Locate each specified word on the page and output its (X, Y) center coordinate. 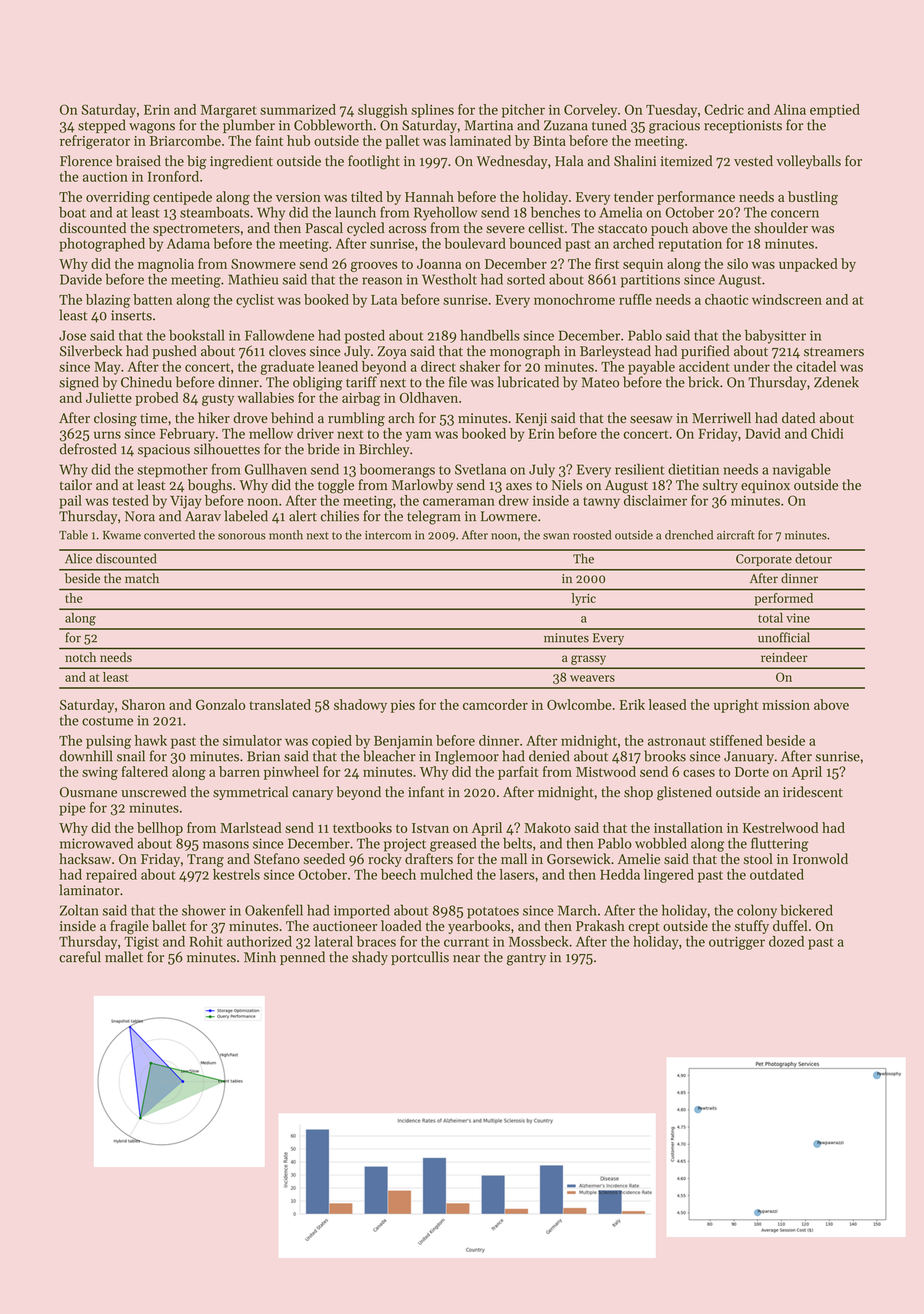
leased (667, 704)
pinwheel (291, 773)
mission (786, 705)
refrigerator (95, 142)
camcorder (495, 704)
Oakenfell (274, 910)
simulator (252, 740)
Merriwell (721, 418)
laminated (480, 140)
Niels (567, 485)
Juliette (109, 397)
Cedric (724, 109)
